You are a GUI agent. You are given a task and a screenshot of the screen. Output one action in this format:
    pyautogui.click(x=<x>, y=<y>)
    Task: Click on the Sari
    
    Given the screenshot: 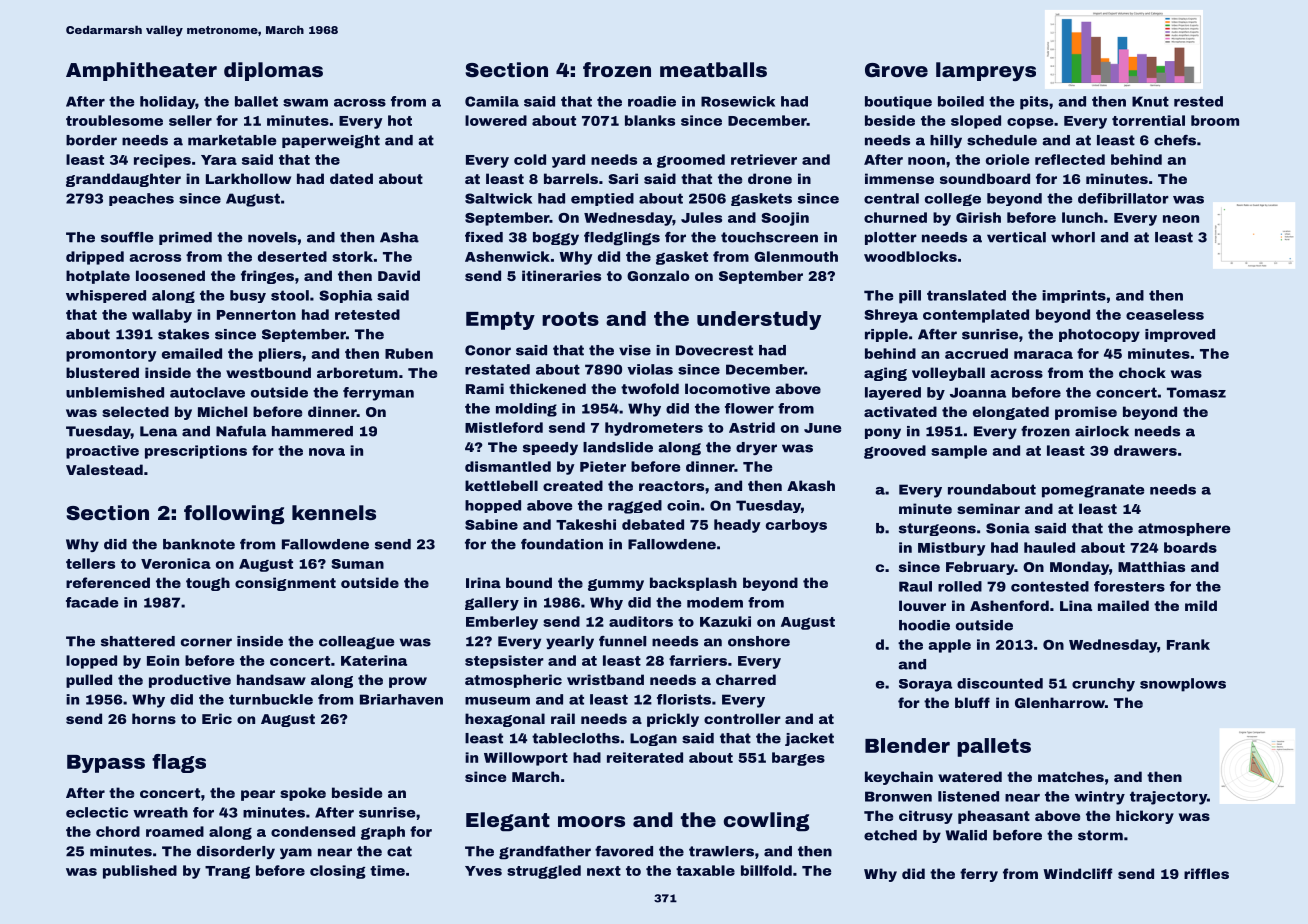 What is the action you would take?
    pyautogui.click(x=623, y=178)
